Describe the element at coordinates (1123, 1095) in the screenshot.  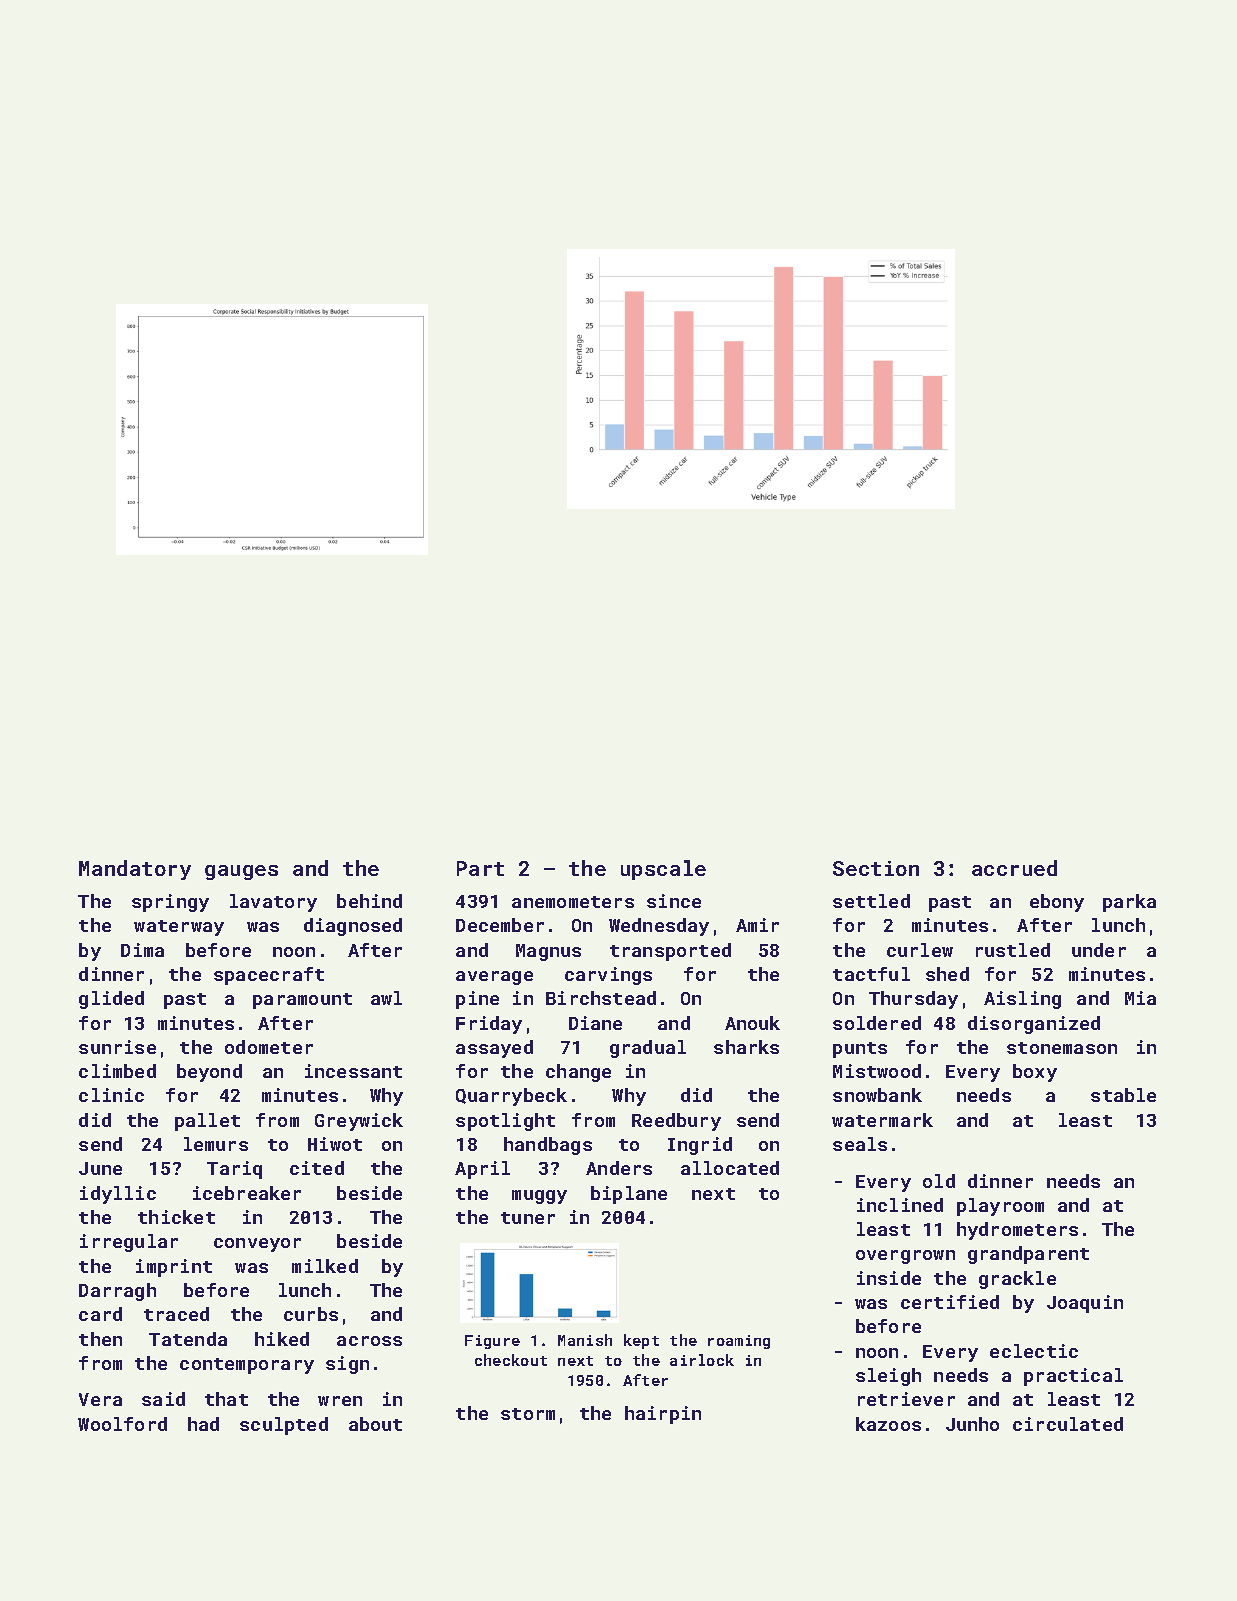
I see `stable` at that location.
